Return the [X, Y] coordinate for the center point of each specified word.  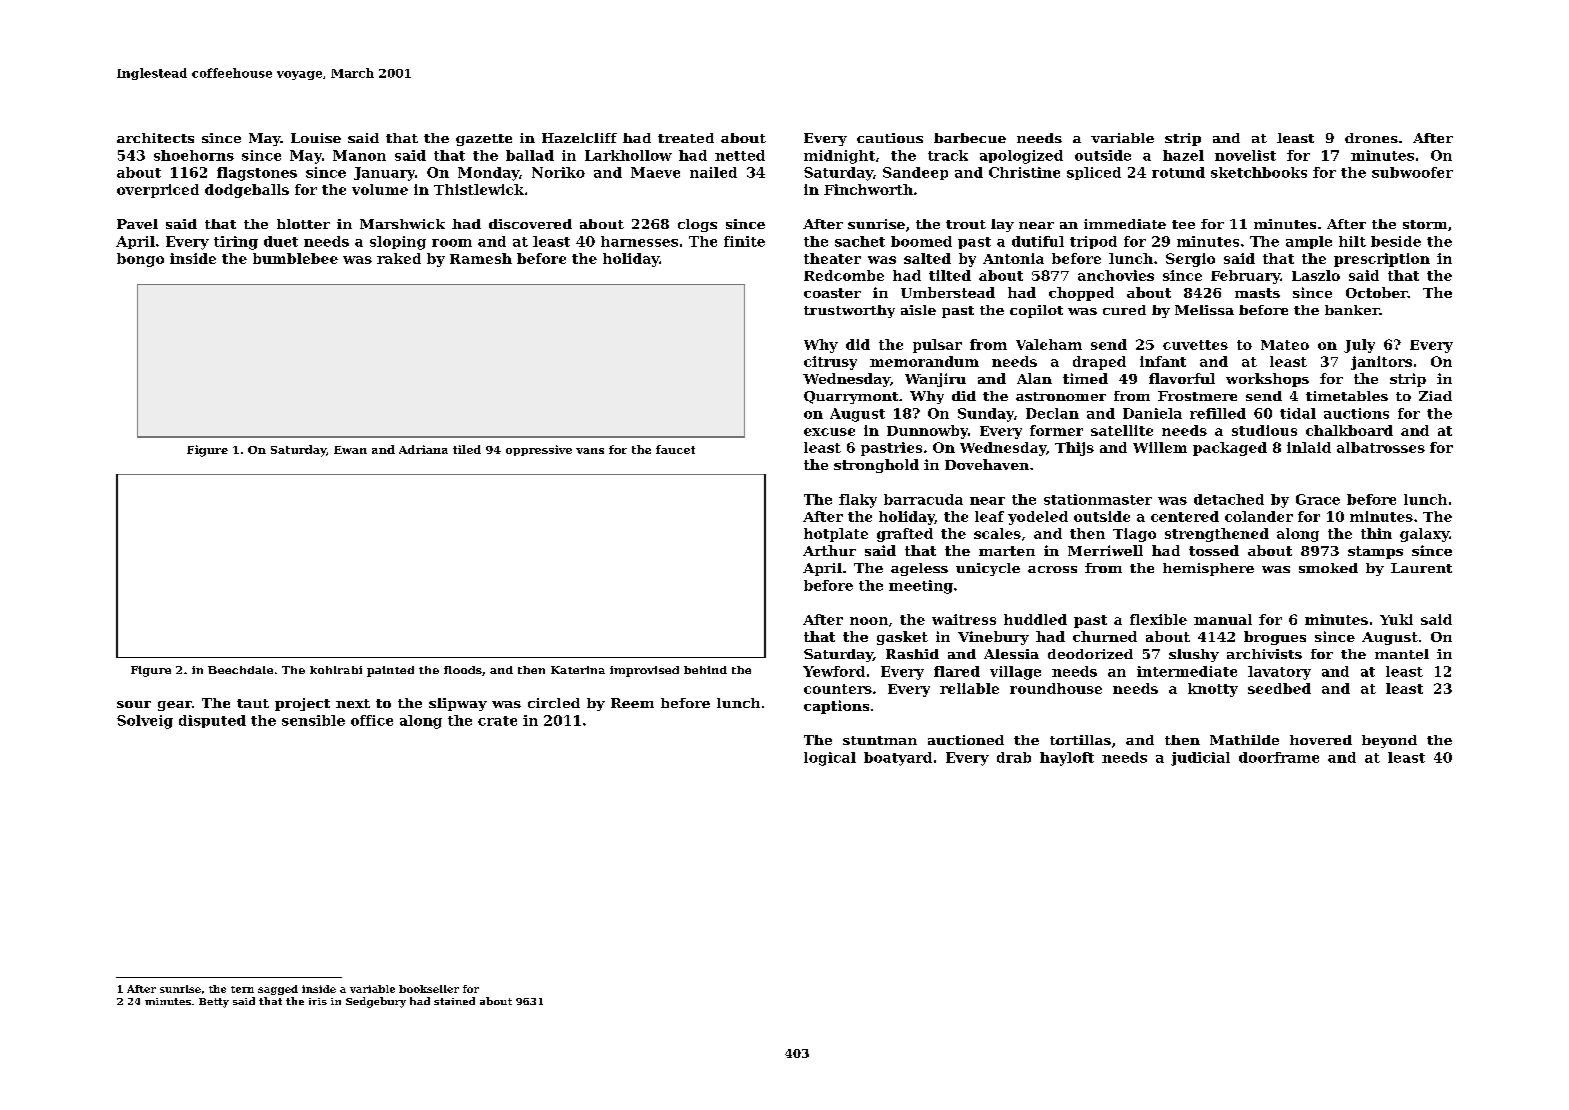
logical [830, 759]
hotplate [836, 535]
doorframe [1279, 757]
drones [1371, 138]
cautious [890, 138]
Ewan [350, 450]
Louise [316, 138]
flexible [1158, 619]
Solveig [145, 722]
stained [454, 1001]
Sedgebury [376, 1002]
